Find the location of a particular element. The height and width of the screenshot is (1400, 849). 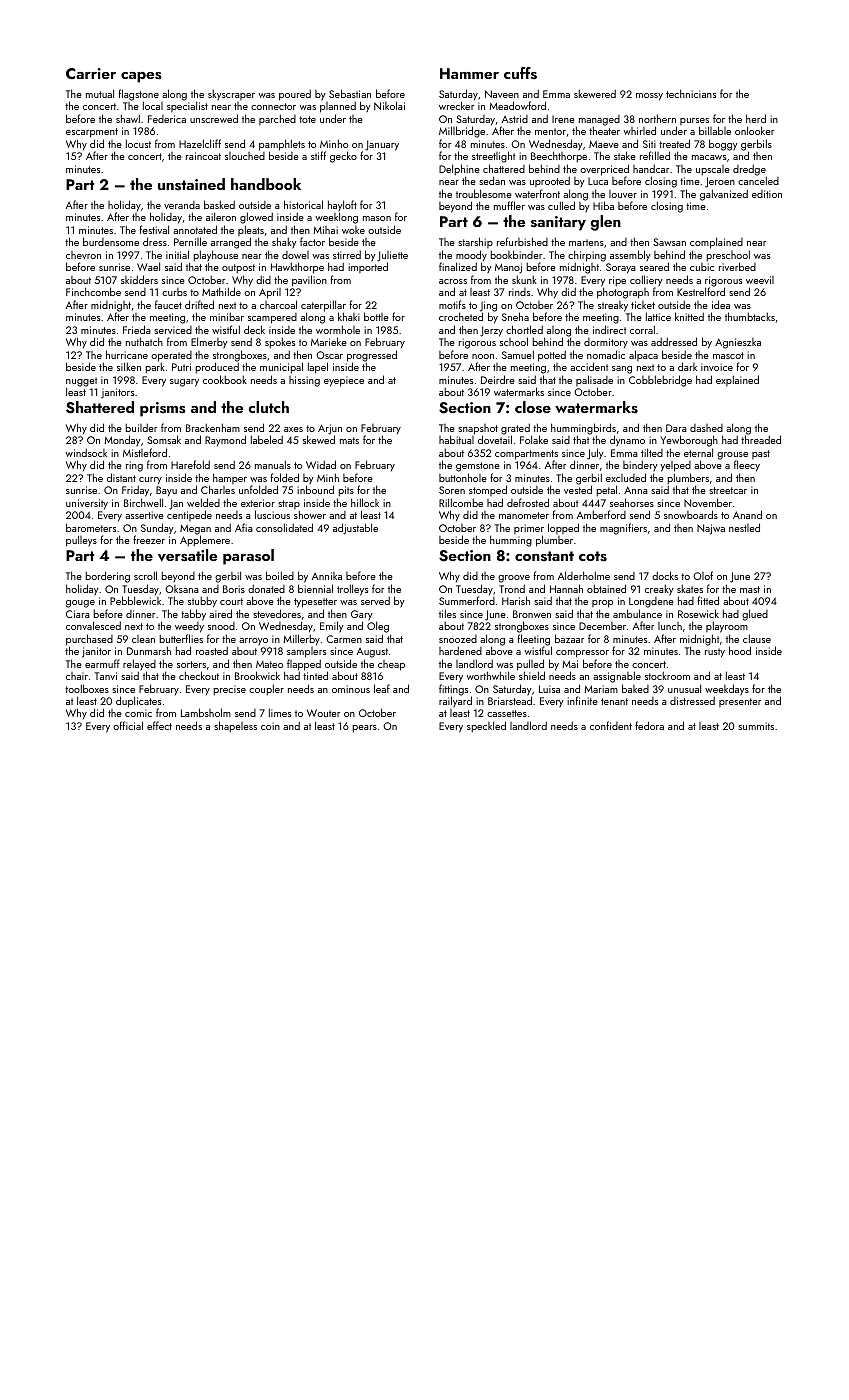

skunk is located at coordinates (524, 280).
